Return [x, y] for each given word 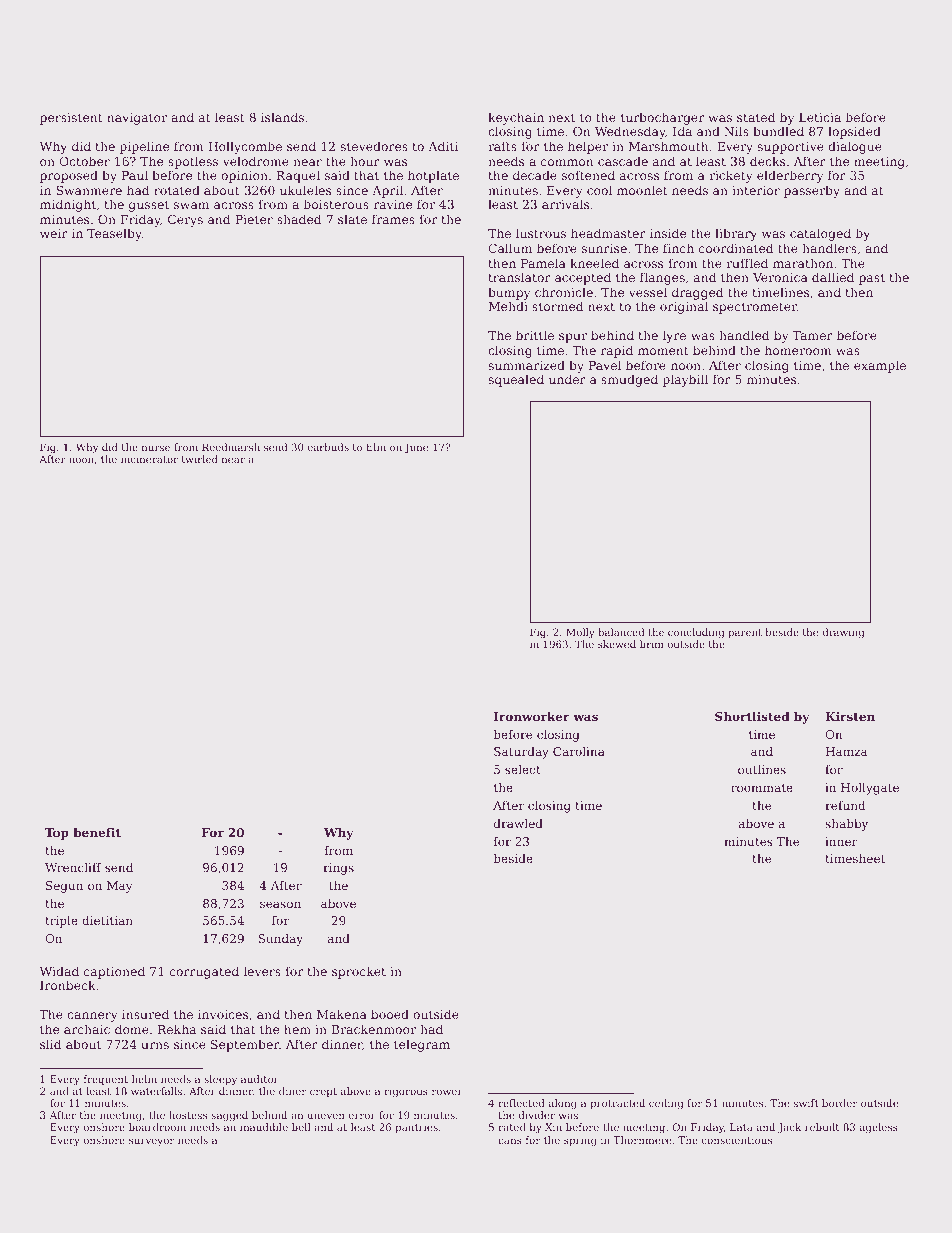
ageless [879, 1128]
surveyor [151, 1142]
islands [282, 117]
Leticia [820, 117]
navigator [137, 119]
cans [510, 1141]
